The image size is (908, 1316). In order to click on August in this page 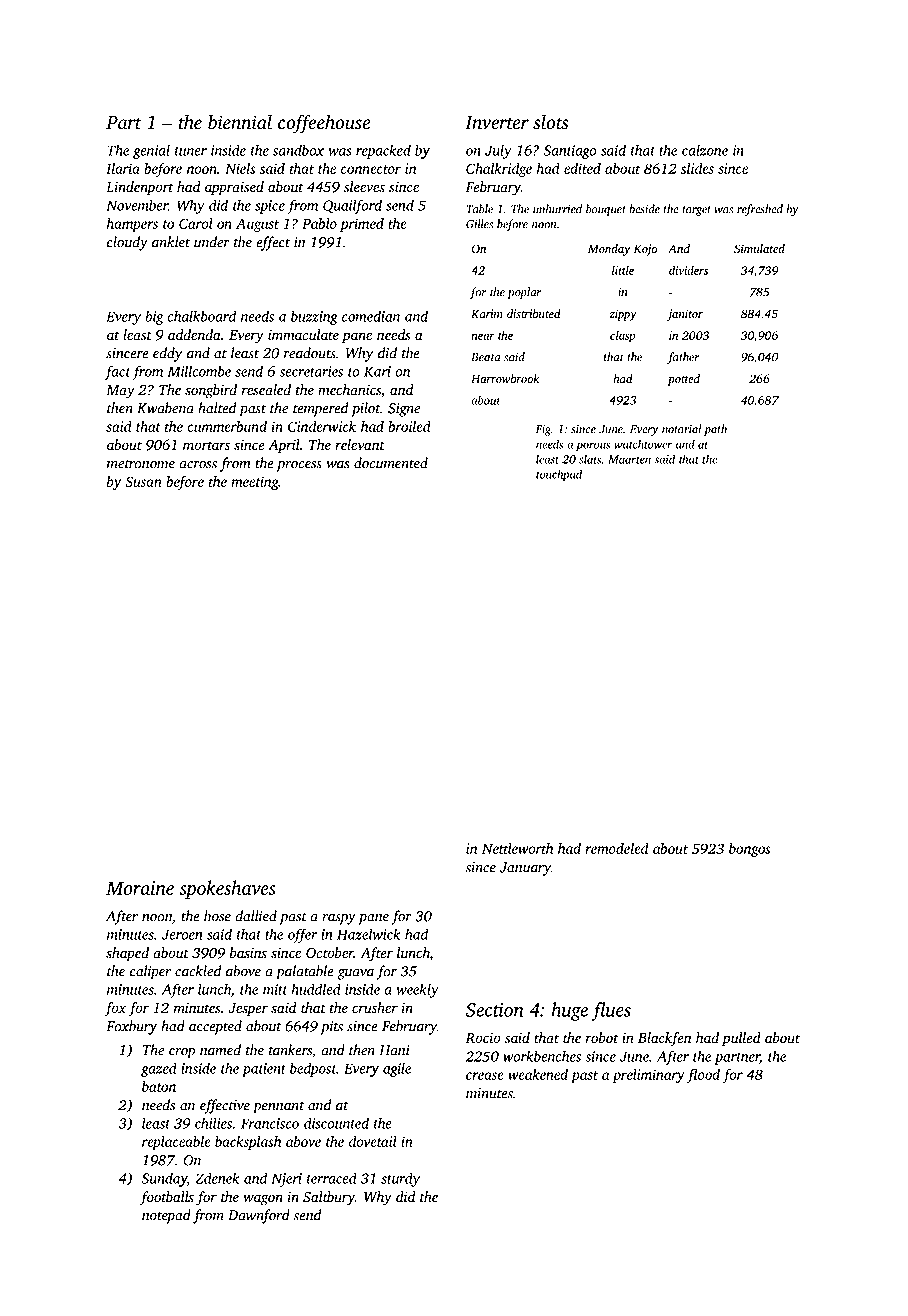, I will do `click(257, 225)`.
